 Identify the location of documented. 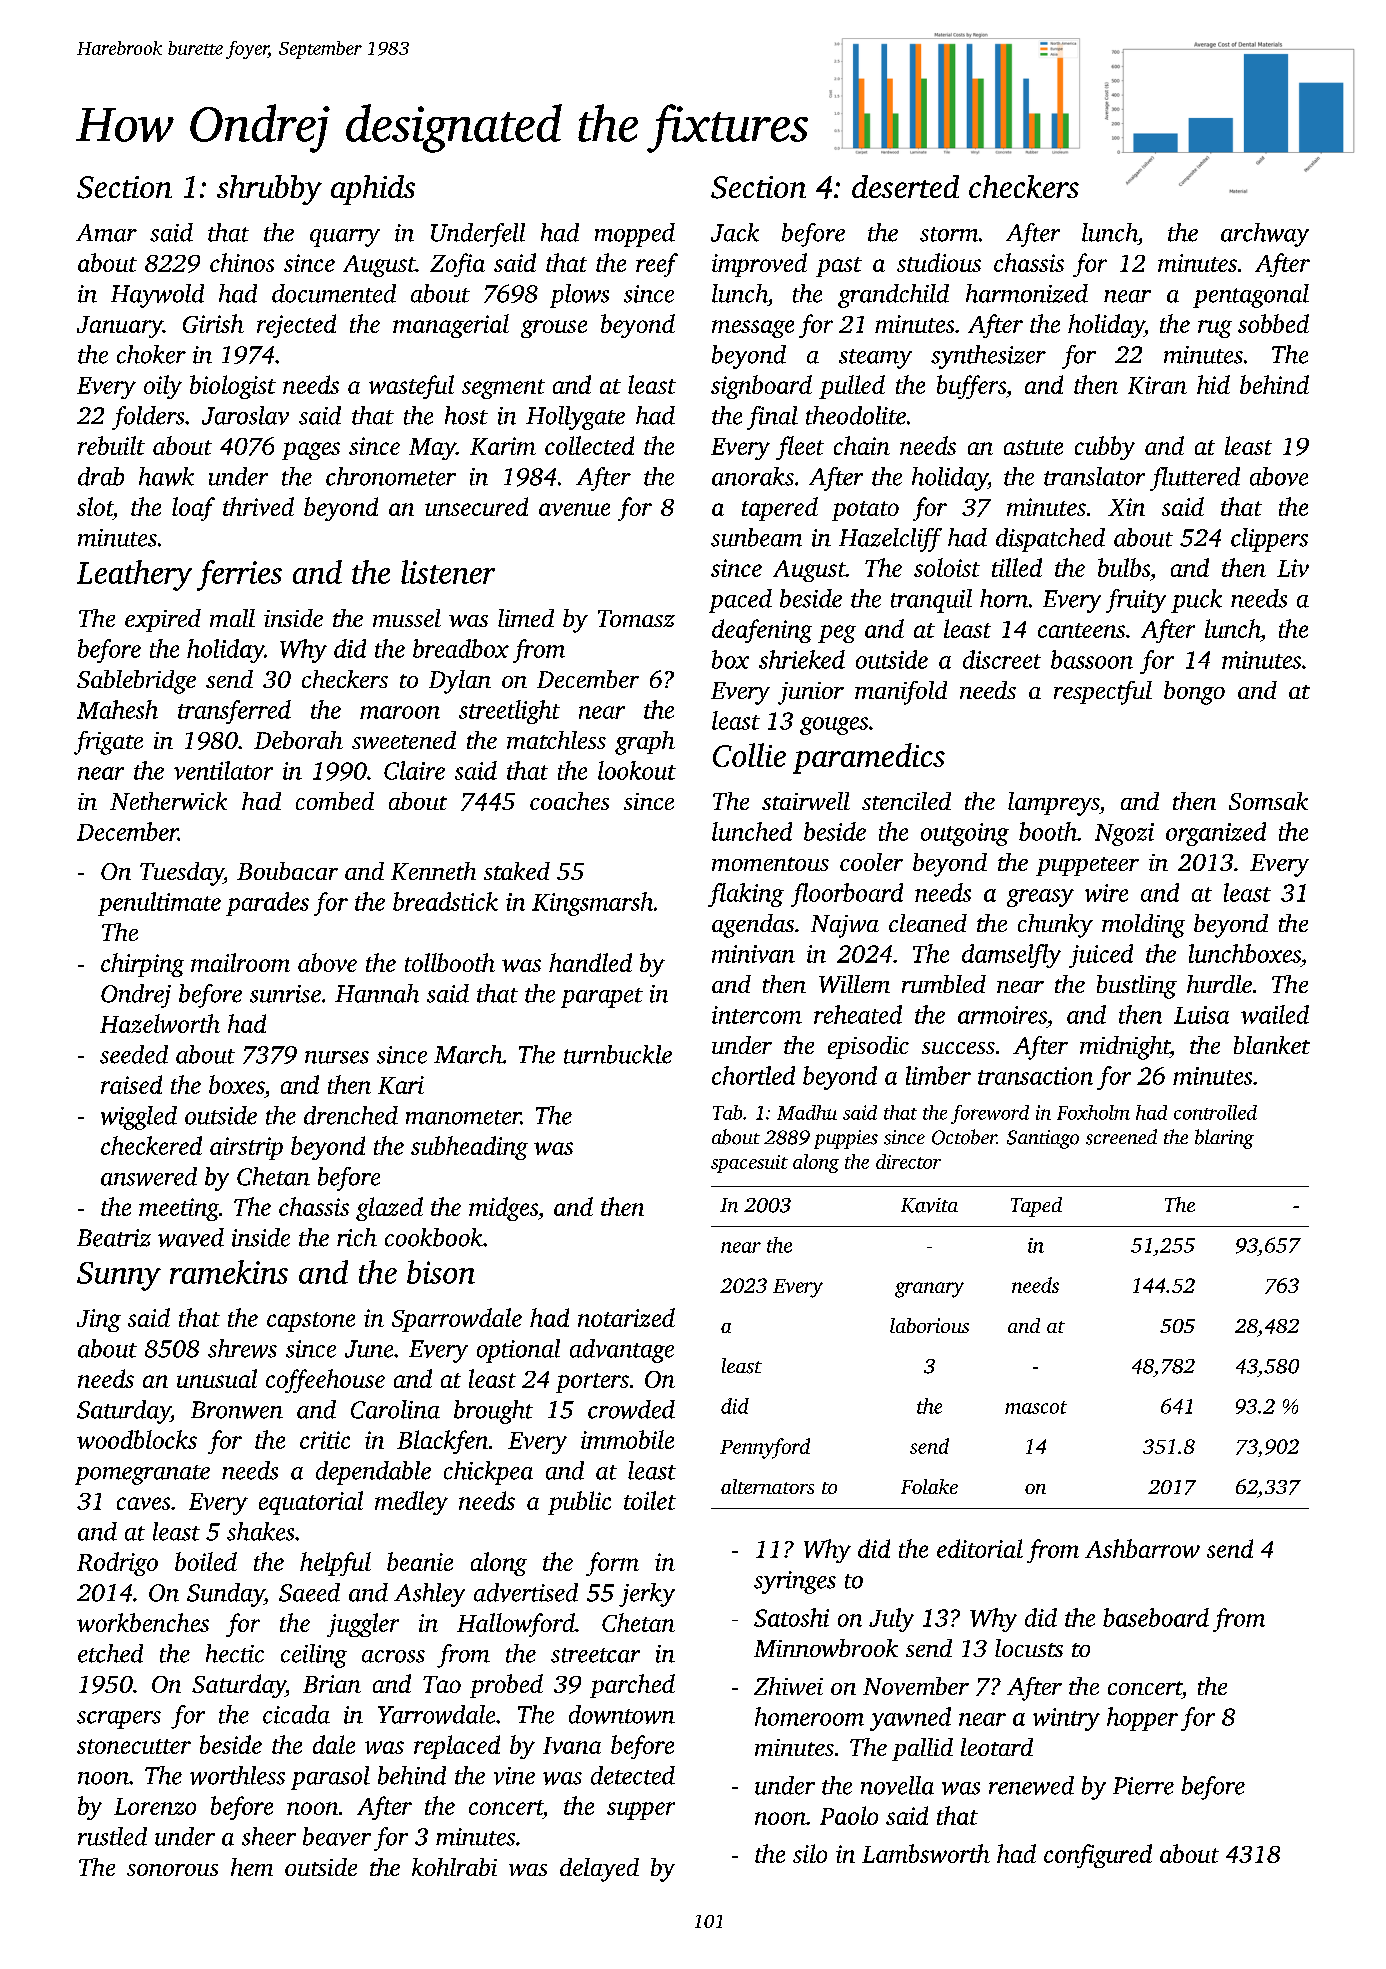
(334, 293).
